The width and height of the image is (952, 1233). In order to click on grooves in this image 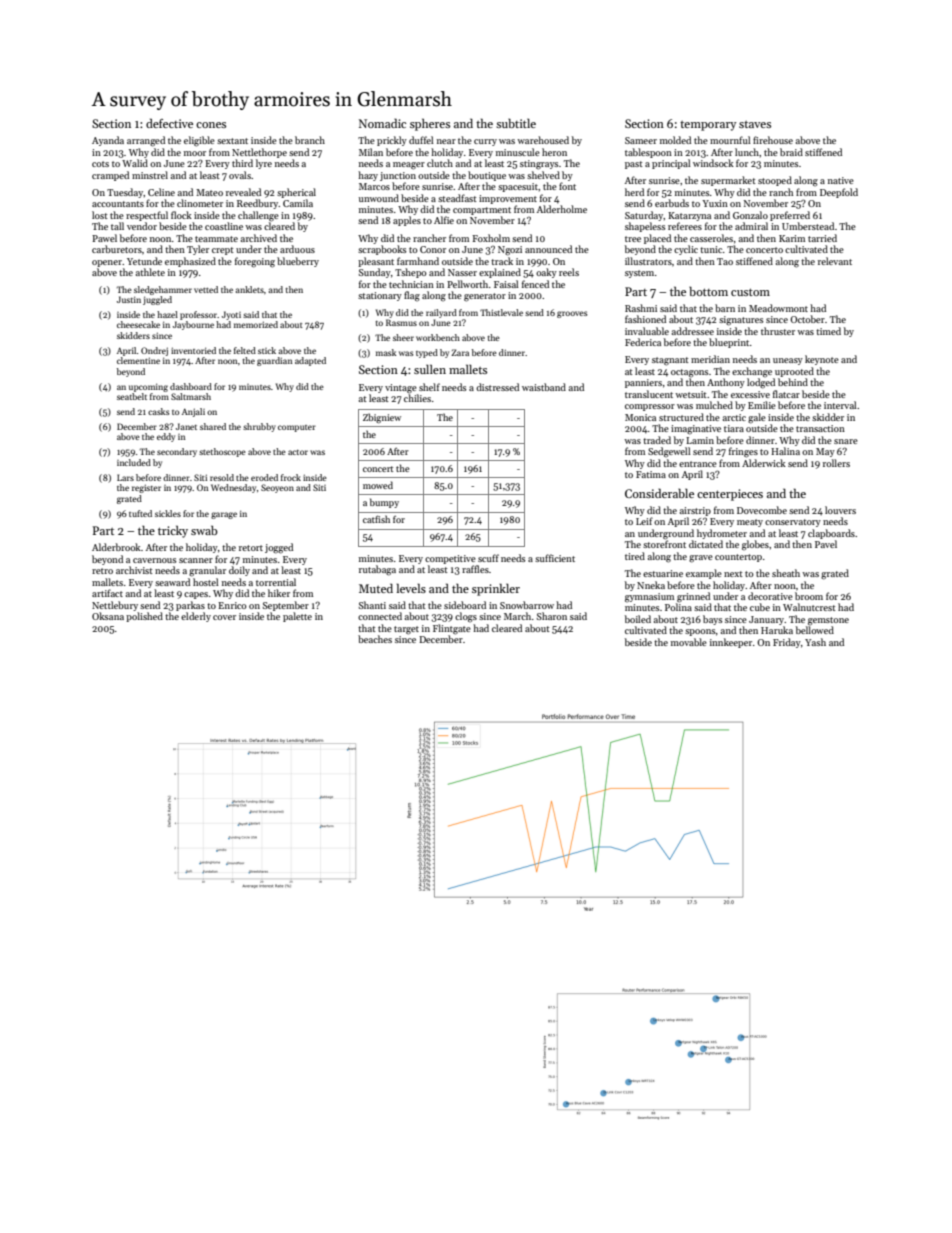, I will do `click(572, 314)`.
